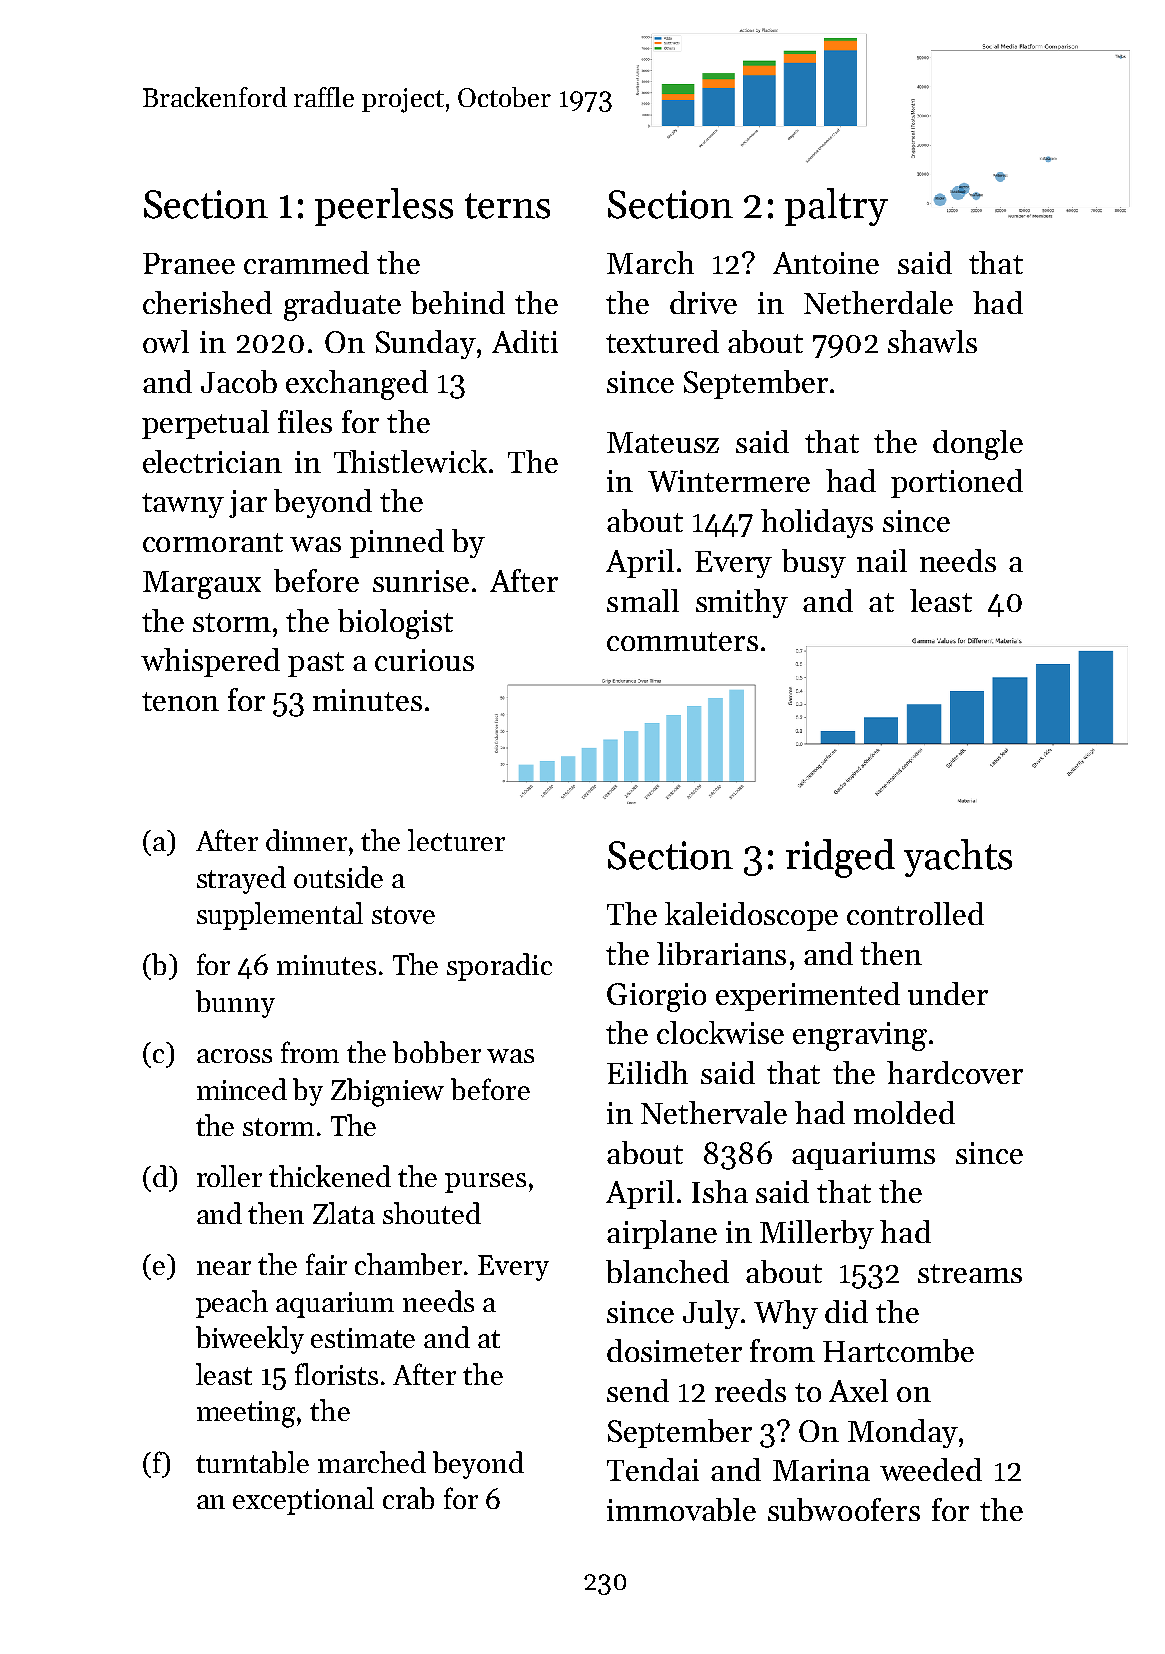 This image has width=1165, height=1654. Describe the element at coordinates (408, 1498) in the image. I see `crab` at that location.
